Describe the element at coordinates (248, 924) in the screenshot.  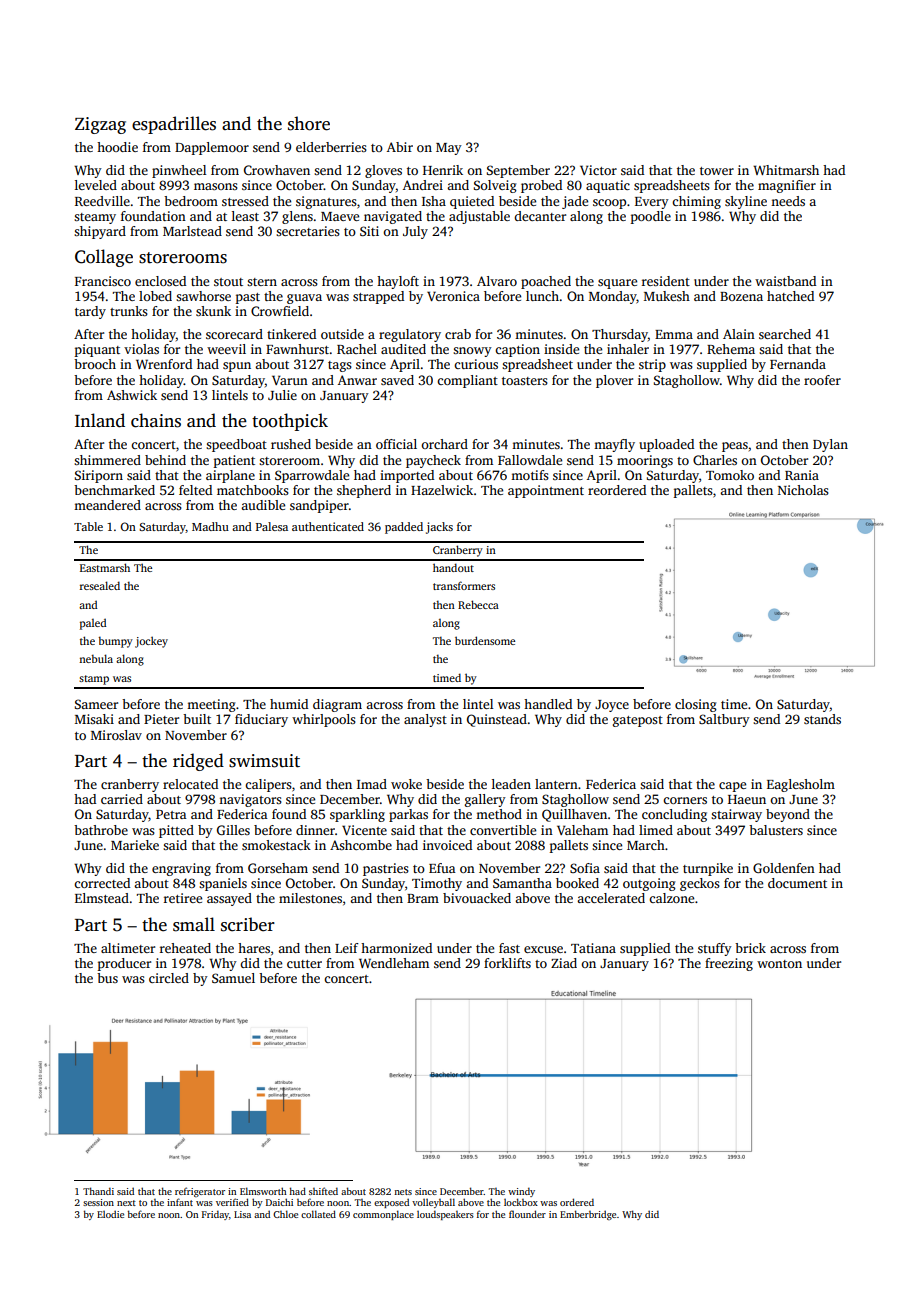
I see `scriber` at that location.
